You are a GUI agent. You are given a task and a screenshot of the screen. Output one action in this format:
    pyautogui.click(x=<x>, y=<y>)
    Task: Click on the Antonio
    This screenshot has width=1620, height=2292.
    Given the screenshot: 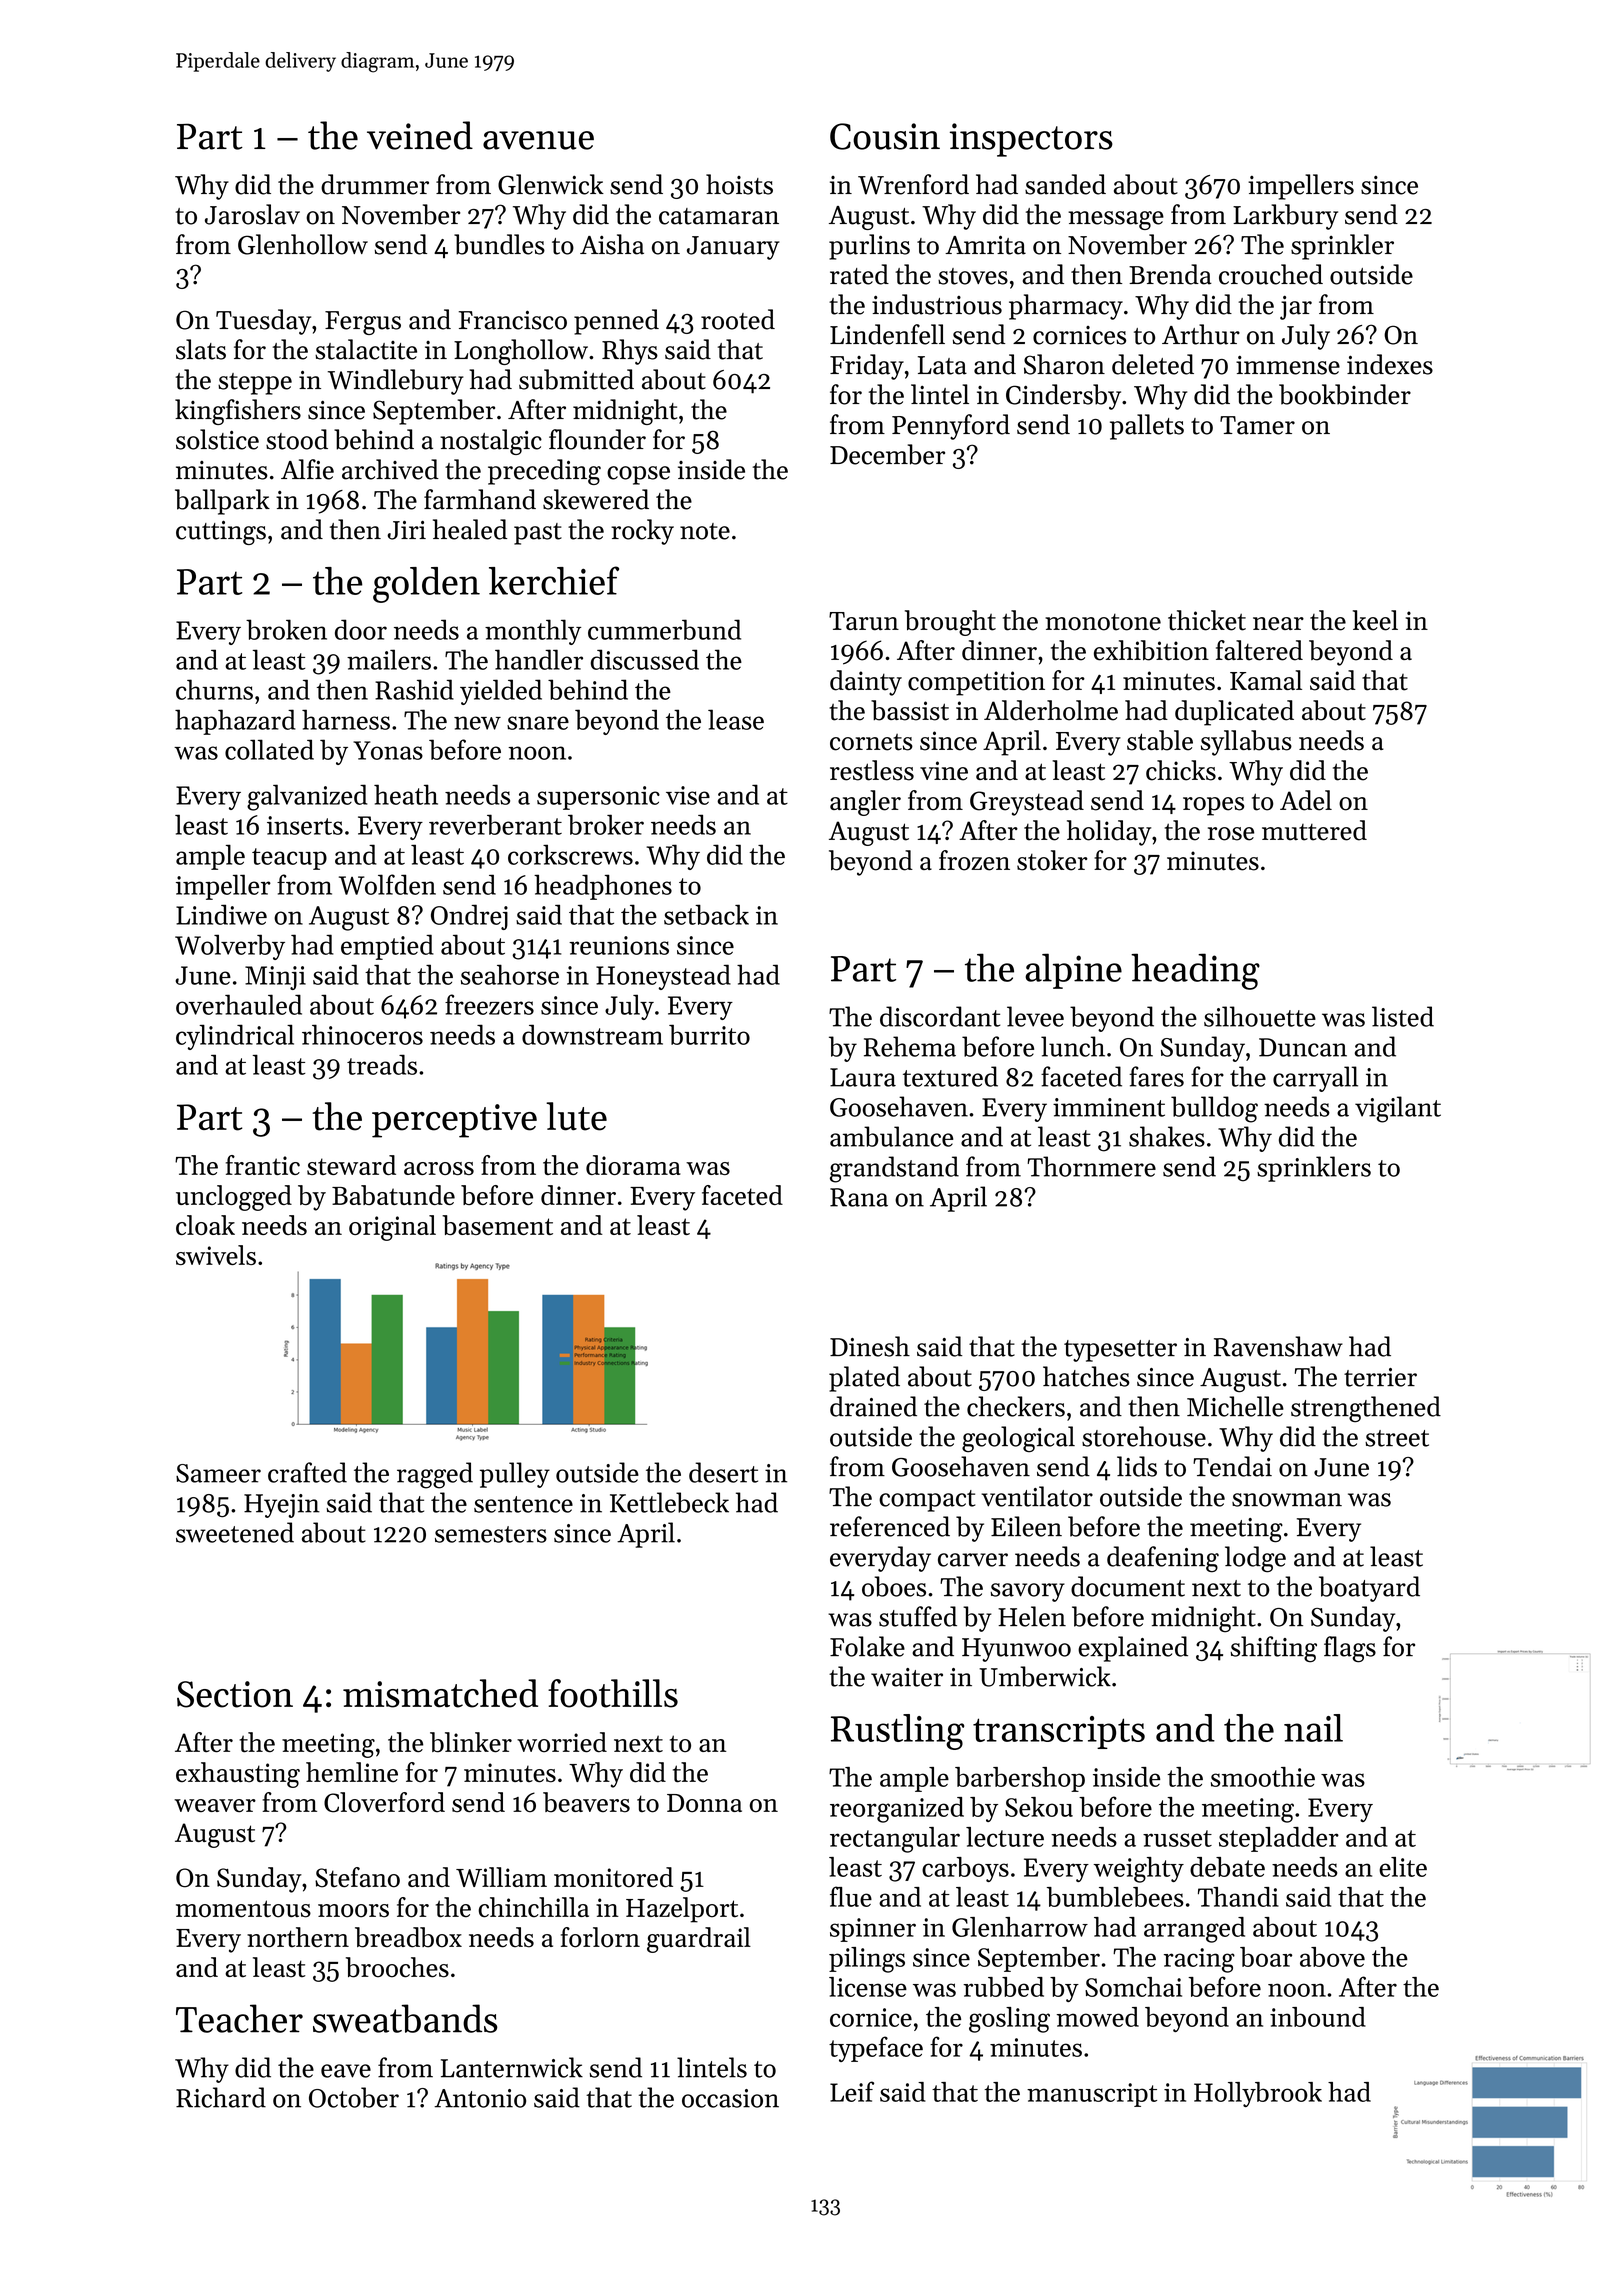 What is the action you would take?
    pyautogui.click(x=480, y=2098)
